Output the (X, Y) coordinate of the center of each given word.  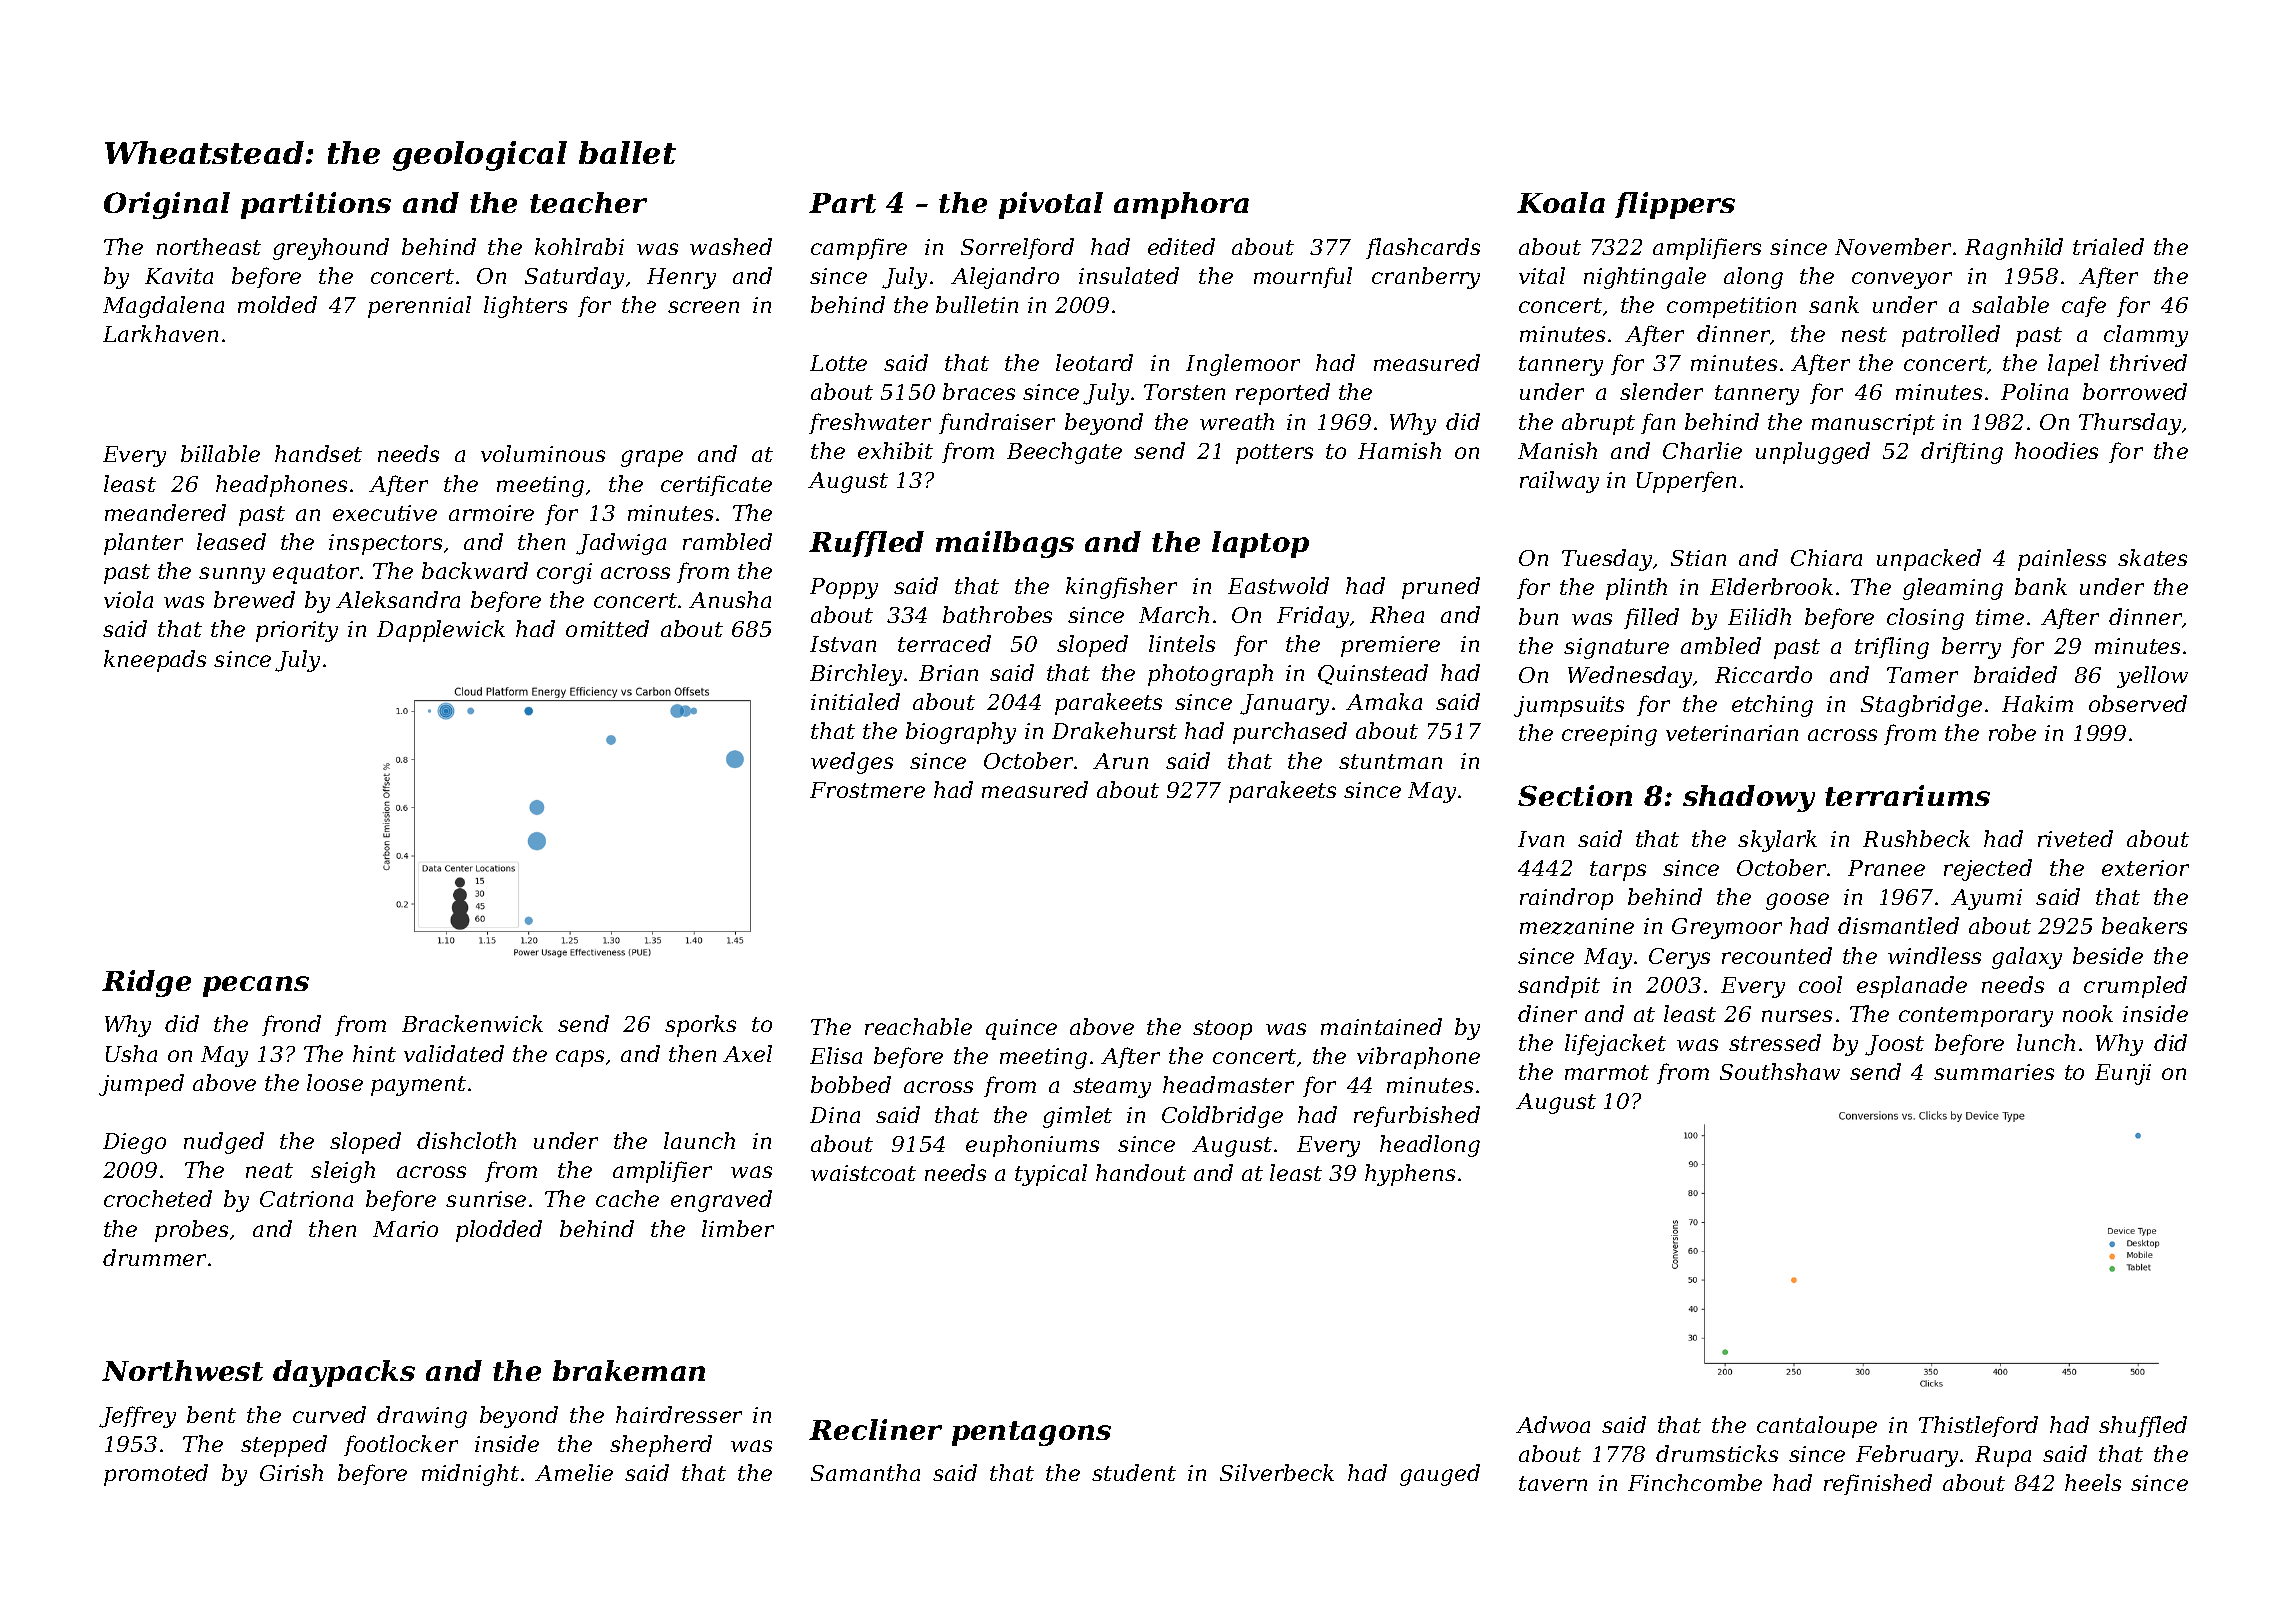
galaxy (2027, 958)
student (1134, 1472)
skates (2152, 557)
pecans (256, 986)
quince (1021, 1029)
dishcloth (466, 1140)
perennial (419, 307)
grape (652, 458)
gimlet (1077, 1117)
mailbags (1005, 544)
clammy (2146, 336)
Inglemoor (1243, 365)
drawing (422, 1417)
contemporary (1976, 1017)
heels (2093, 1482)
